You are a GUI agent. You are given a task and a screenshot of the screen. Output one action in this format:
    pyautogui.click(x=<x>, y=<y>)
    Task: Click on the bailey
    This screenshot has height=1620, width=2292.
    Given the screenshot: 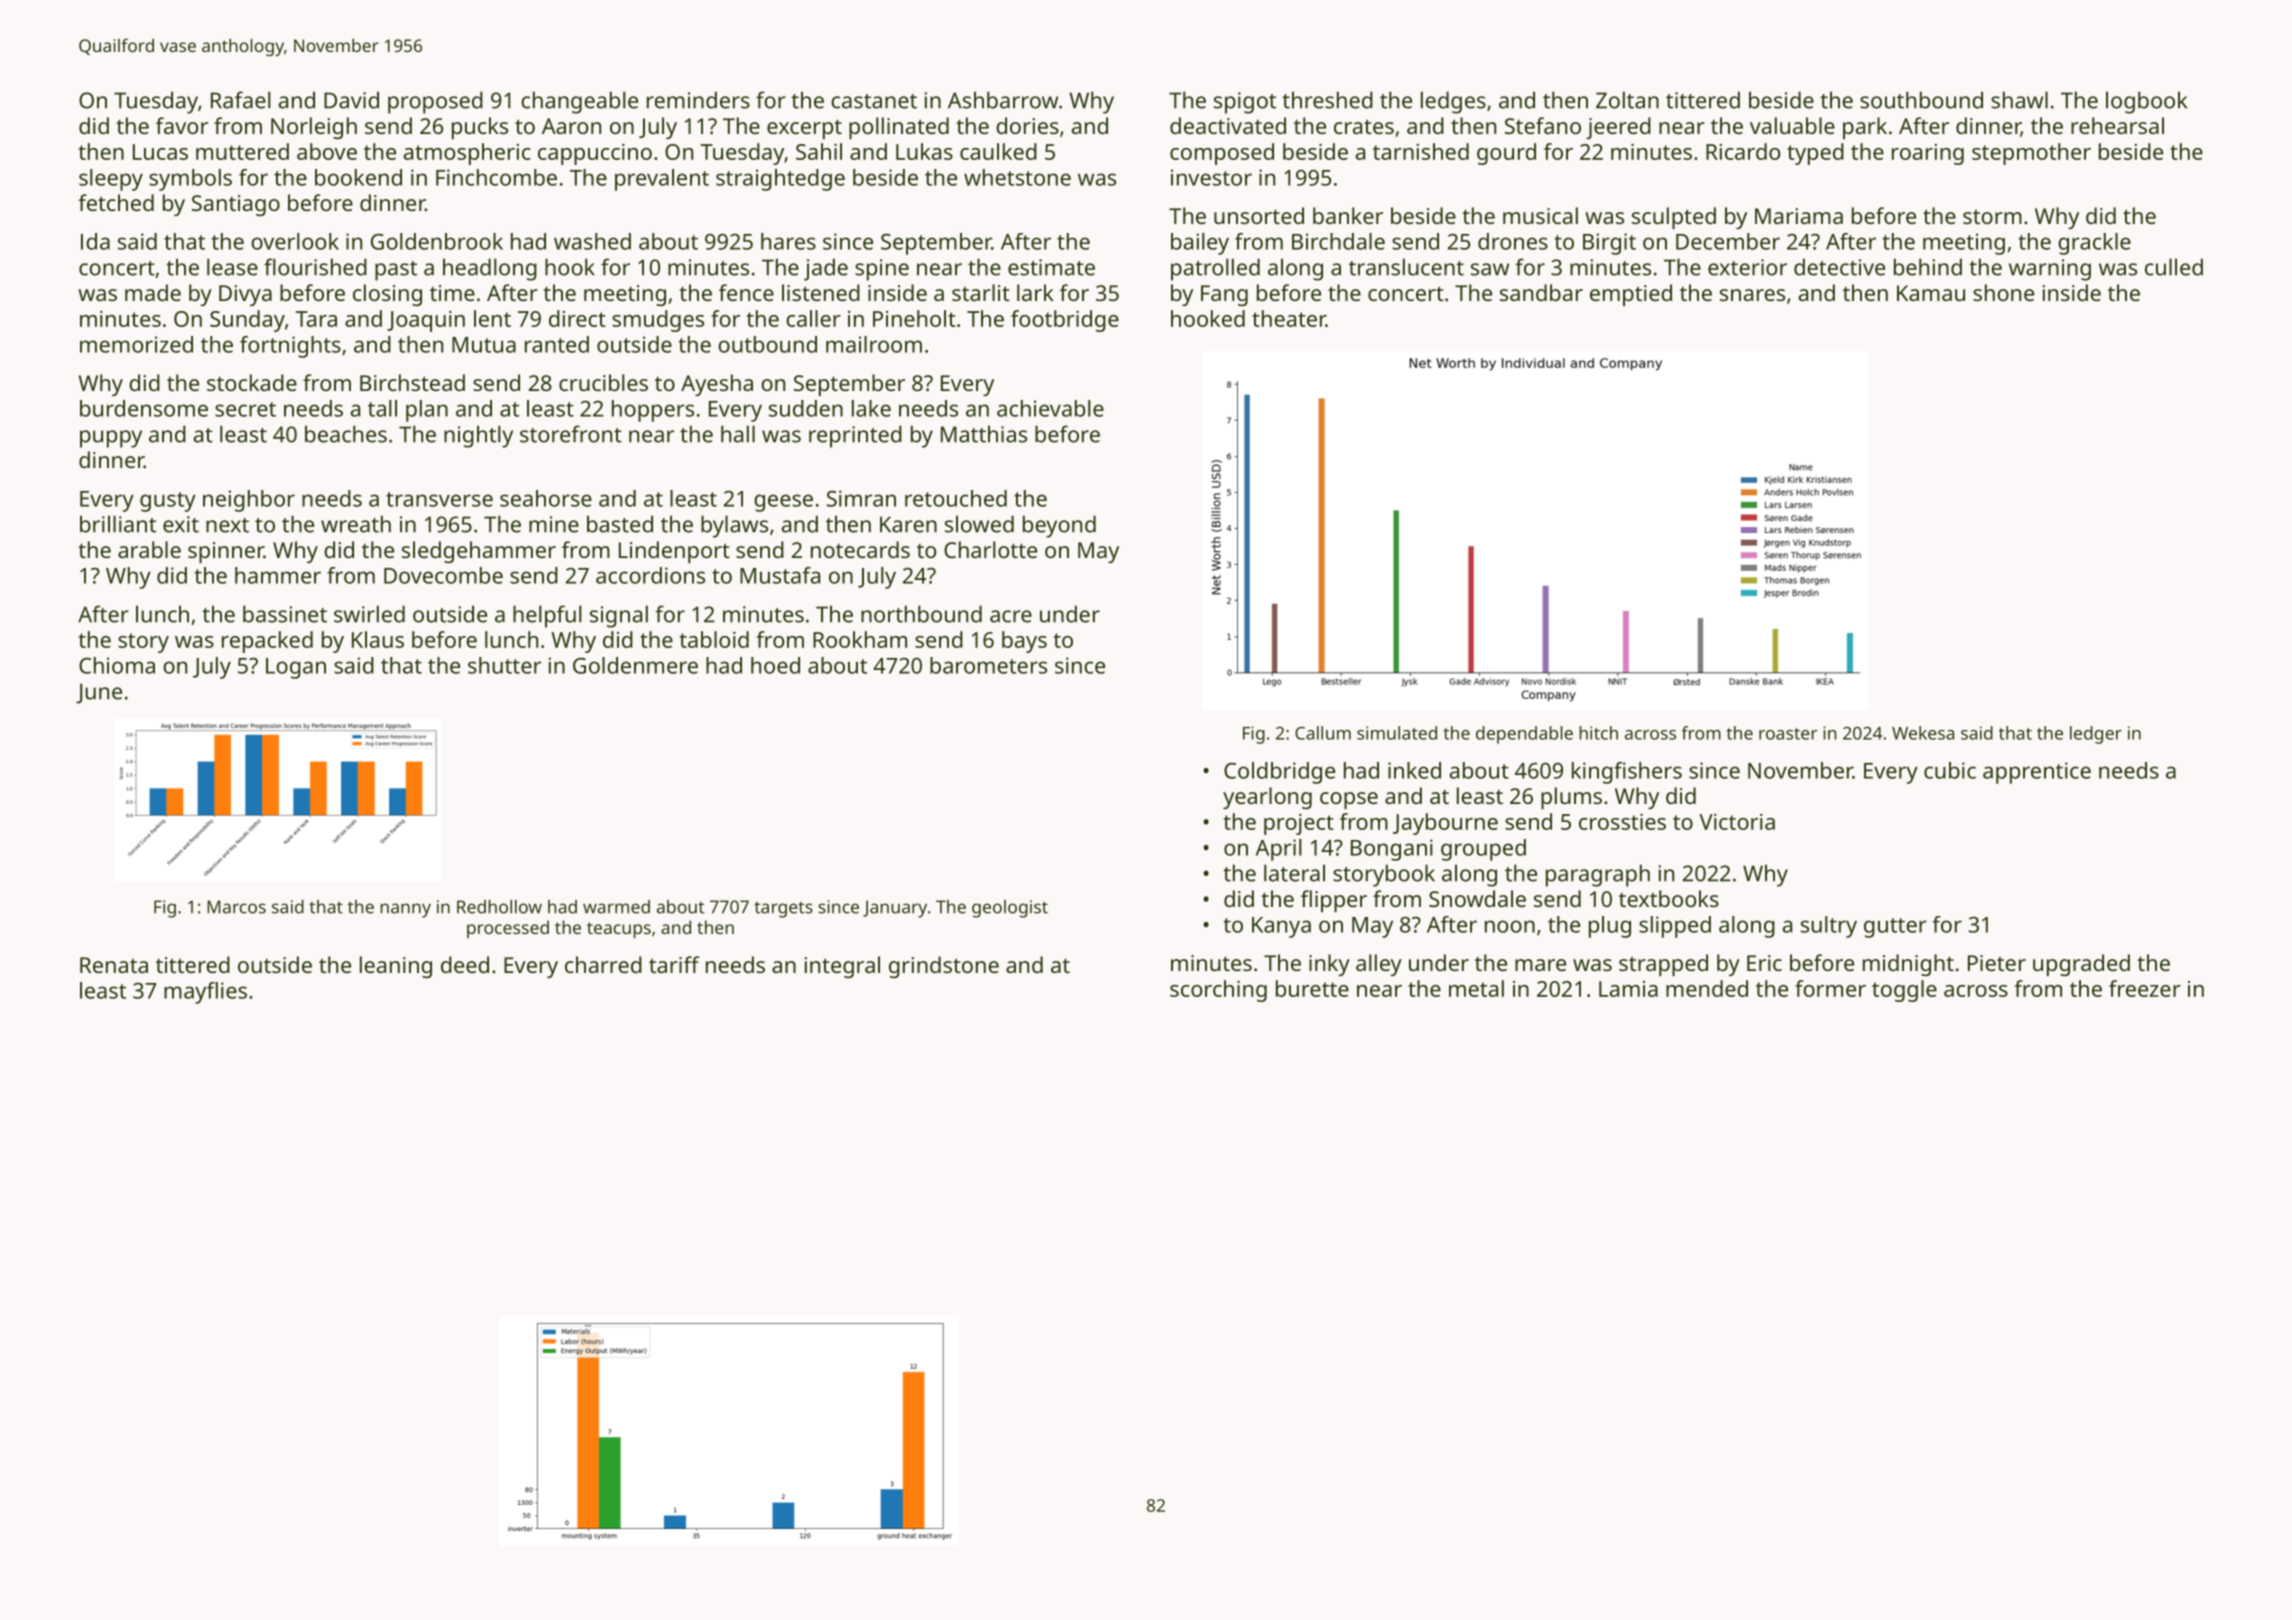 What is the action you would take?
    pyautogui.click(x=1200, y=244)
